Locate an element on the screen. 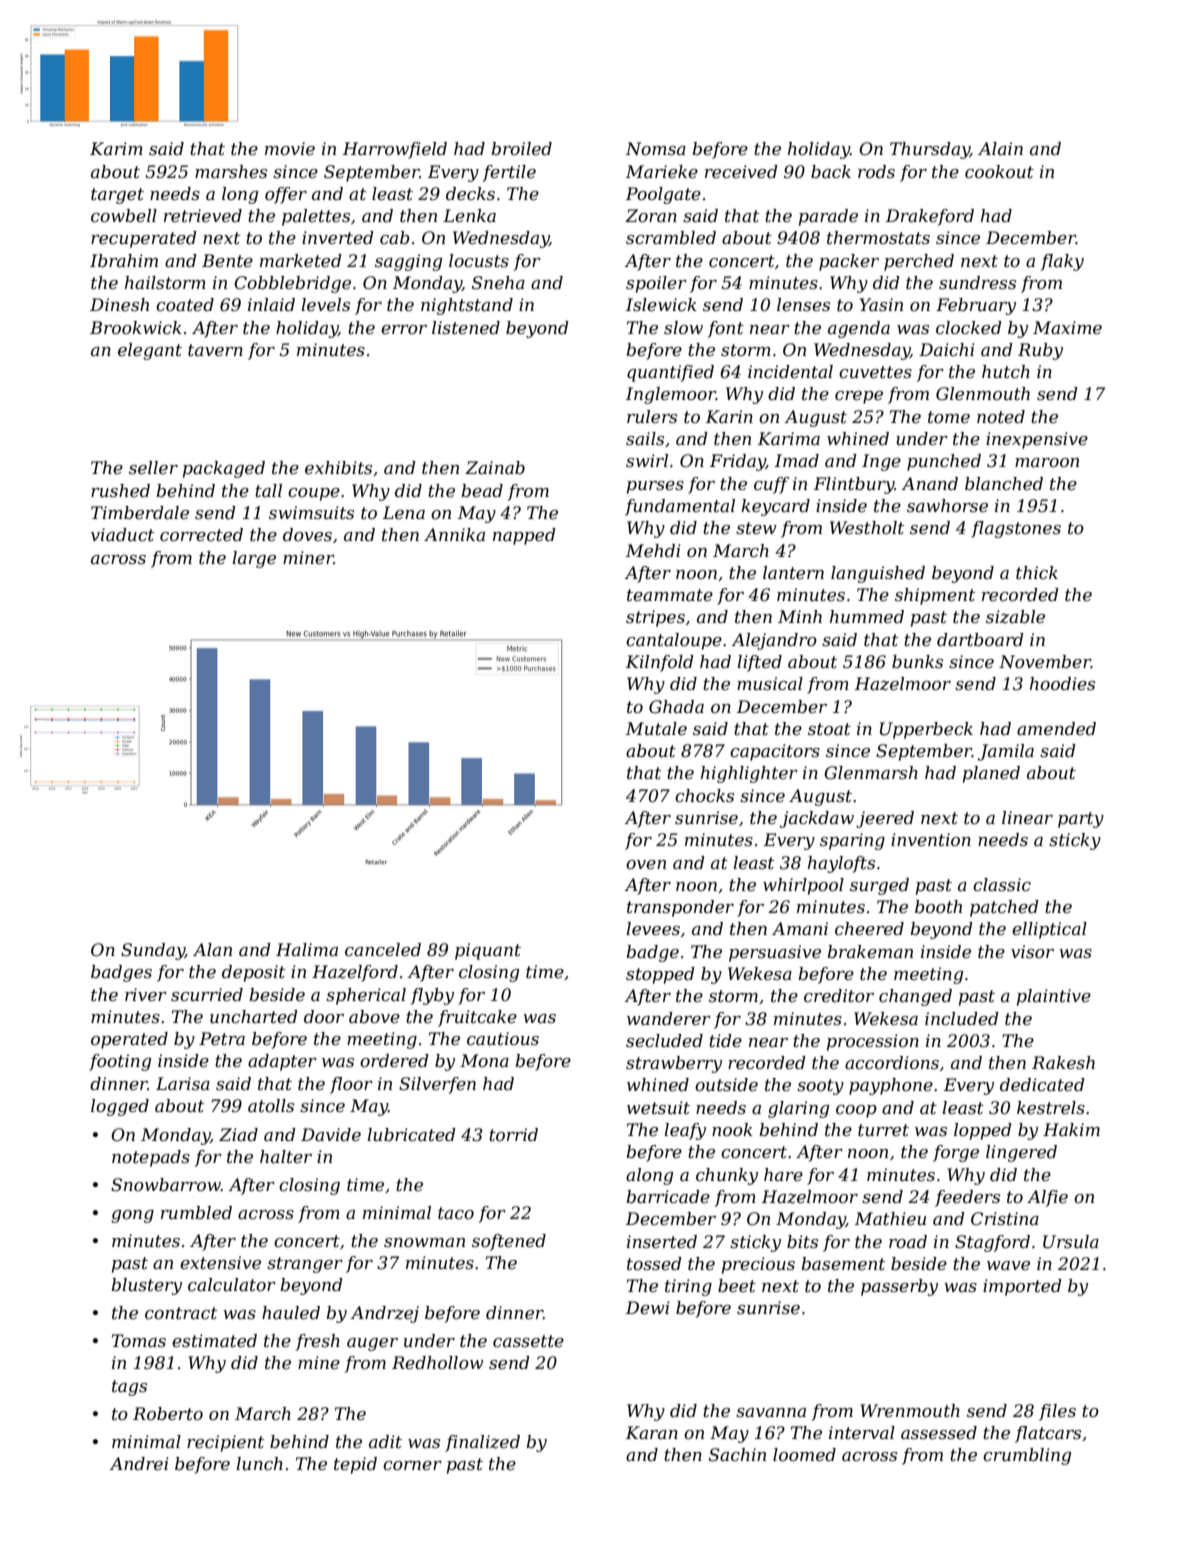 This screenshot has height=1552, width=1199. nook is located at coordinates (732, 1130).
